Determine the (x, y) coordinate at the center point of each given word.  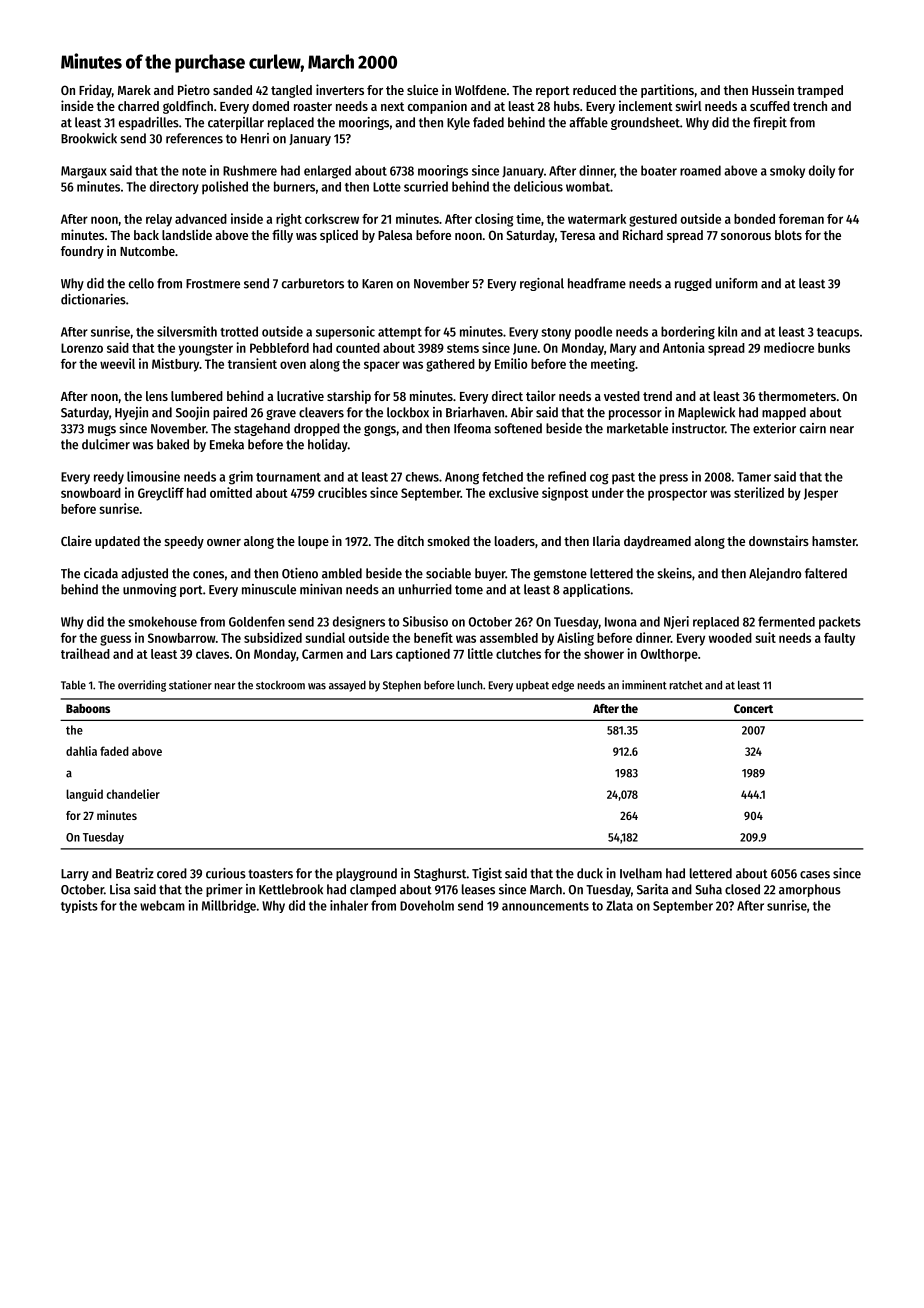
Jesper (821, 494)
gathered (450, 365)
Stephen (402, 686)
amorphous (810, 890)
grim (241, 478)
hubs (567, 106)
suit (765, 637)
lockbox (408, 412)
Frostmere (213, 284)
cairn (813, 428)
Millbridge (229, 906)
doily (822, 172)
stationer (190, 685)
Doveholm (427, 905)
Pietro (194, 89)
